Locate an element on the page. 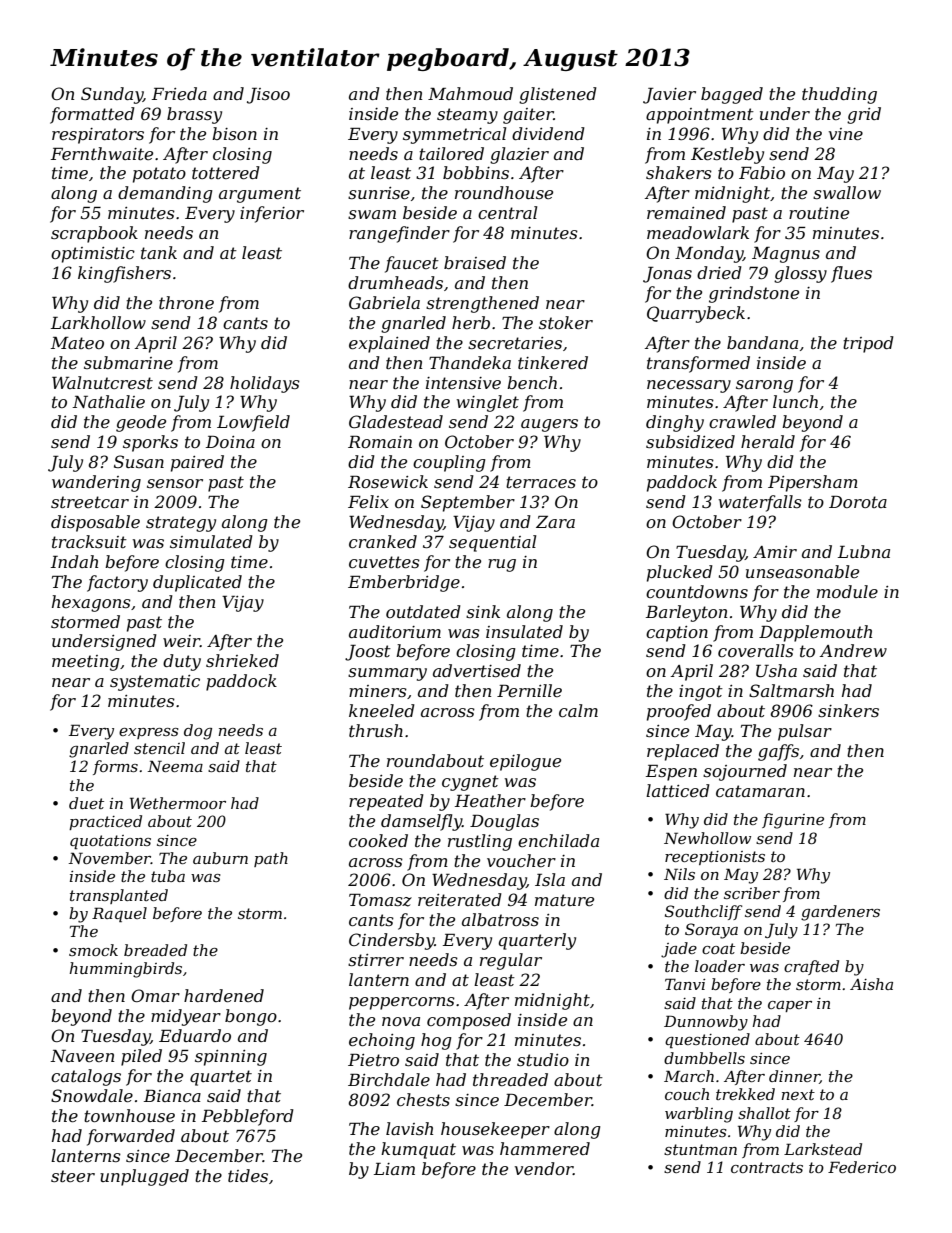 The image size is (952, 1233). Naveen is located at coordinates (82, 1056).
